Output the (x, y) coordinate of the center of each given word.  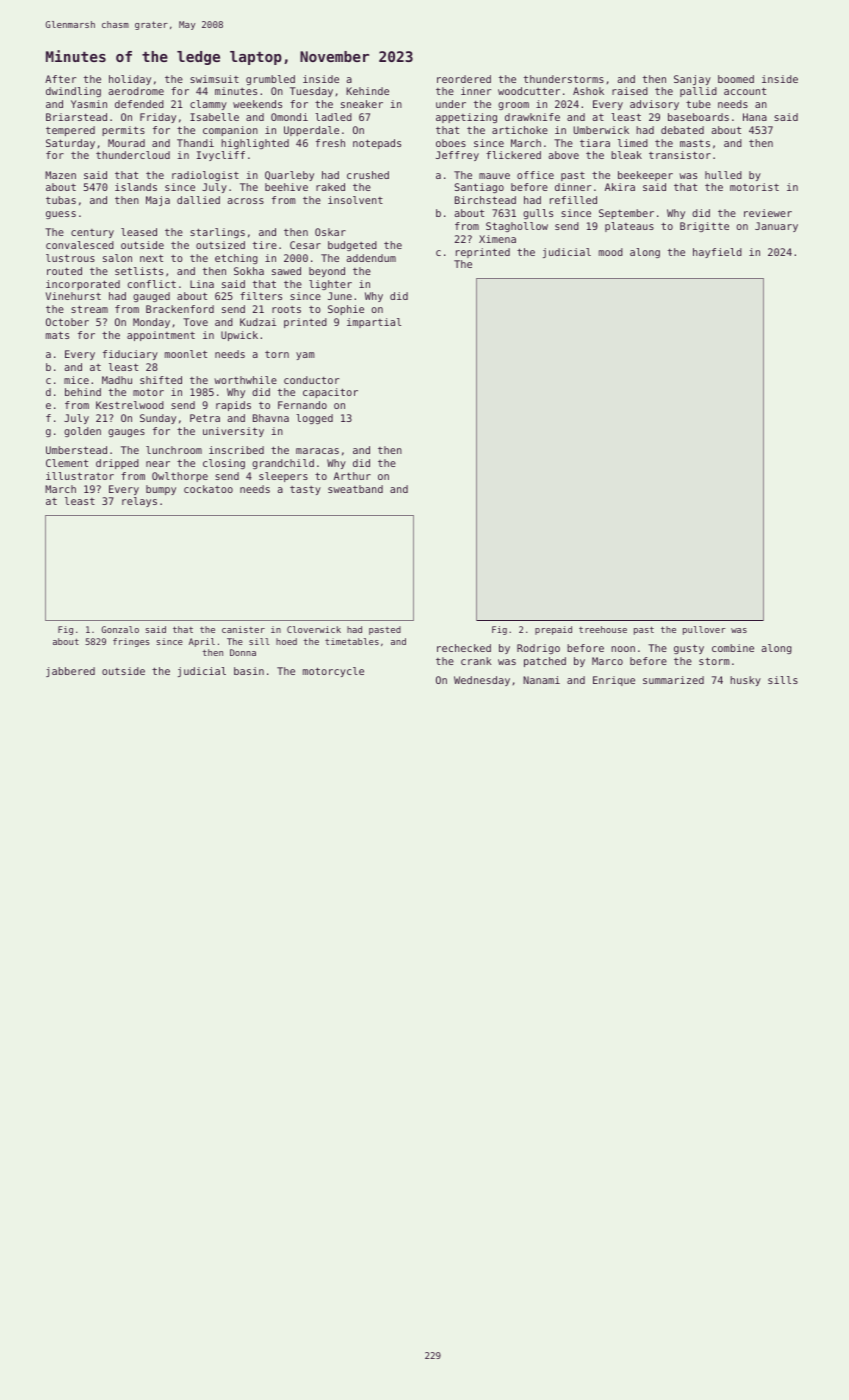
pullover (704, 630)
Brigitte (704, 227)
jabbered (70, 672)
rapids (233, 406)
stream (89, 309)
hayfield (717, 253)
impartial (374, 323)
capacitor (330, 393)
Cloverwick (314, 629)
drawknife (532, 117)
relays (139, 502)
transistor (680, 155)
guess (61, 215)
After (60, 79)
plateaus (629, 227)
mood (611, 252)
